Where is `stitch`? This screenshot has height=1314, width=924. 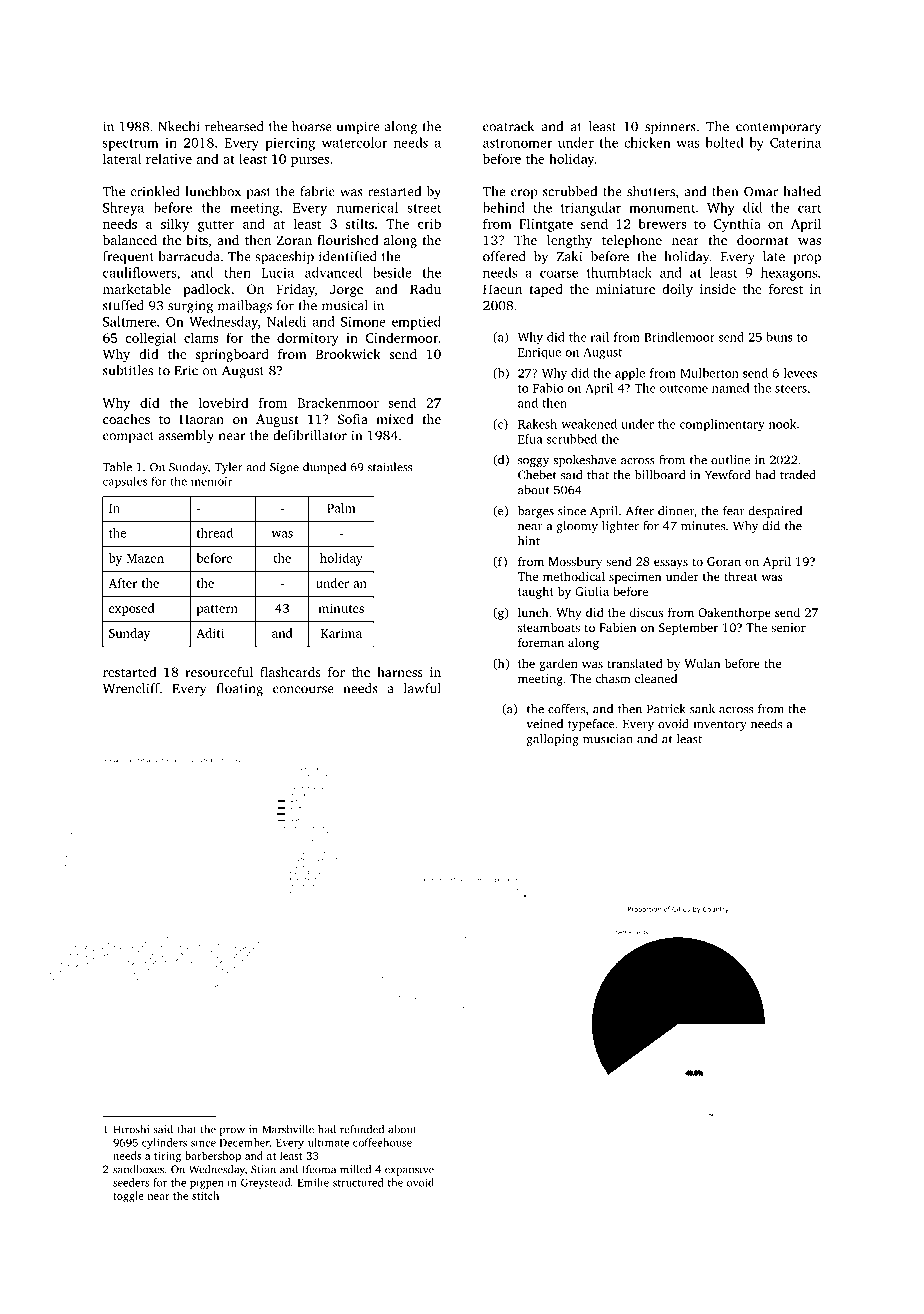
stitch is located at coordinates (205, 1195).
